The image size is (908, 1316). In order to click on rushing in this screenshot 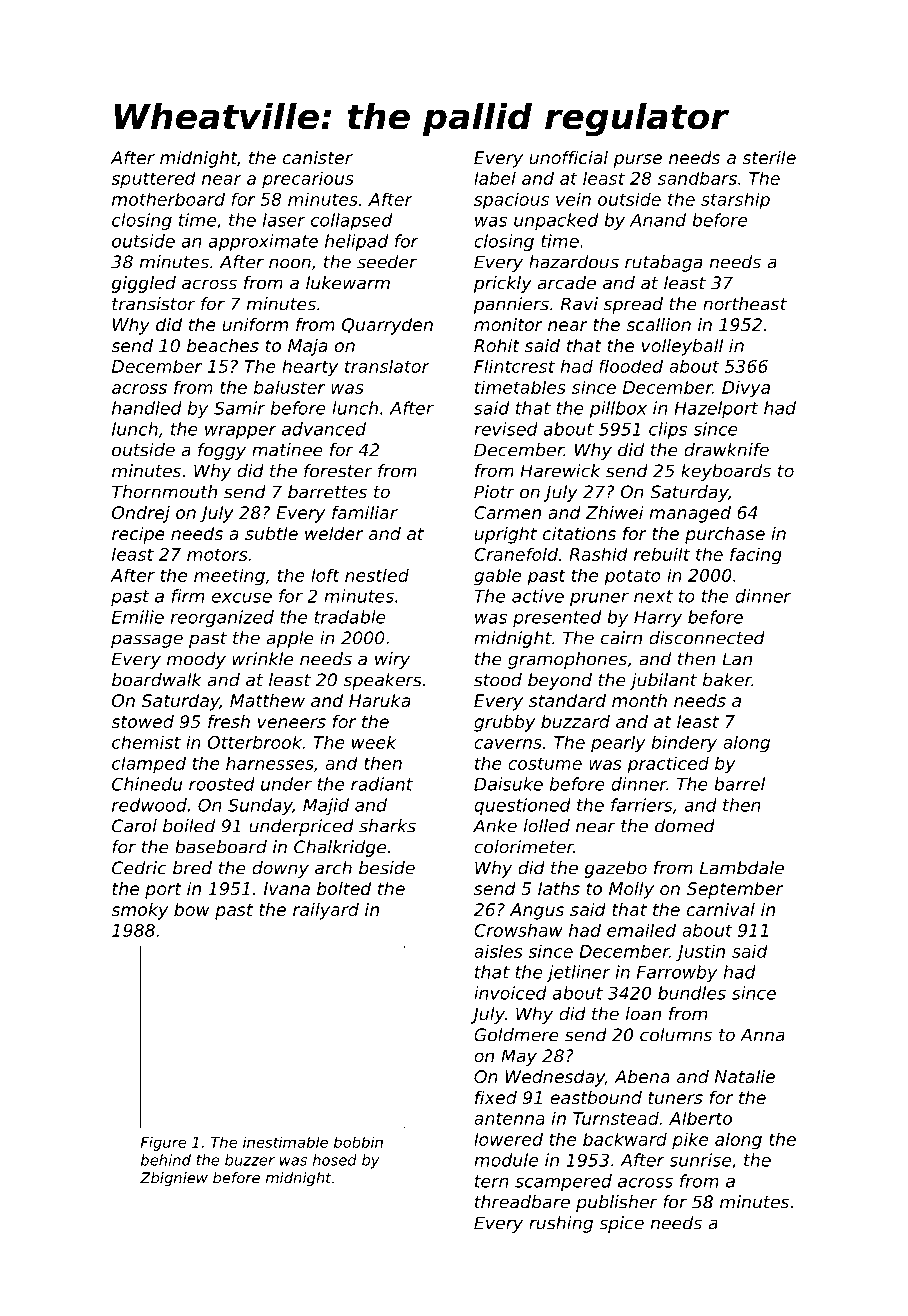, I will do `click(561, 1224)`.
